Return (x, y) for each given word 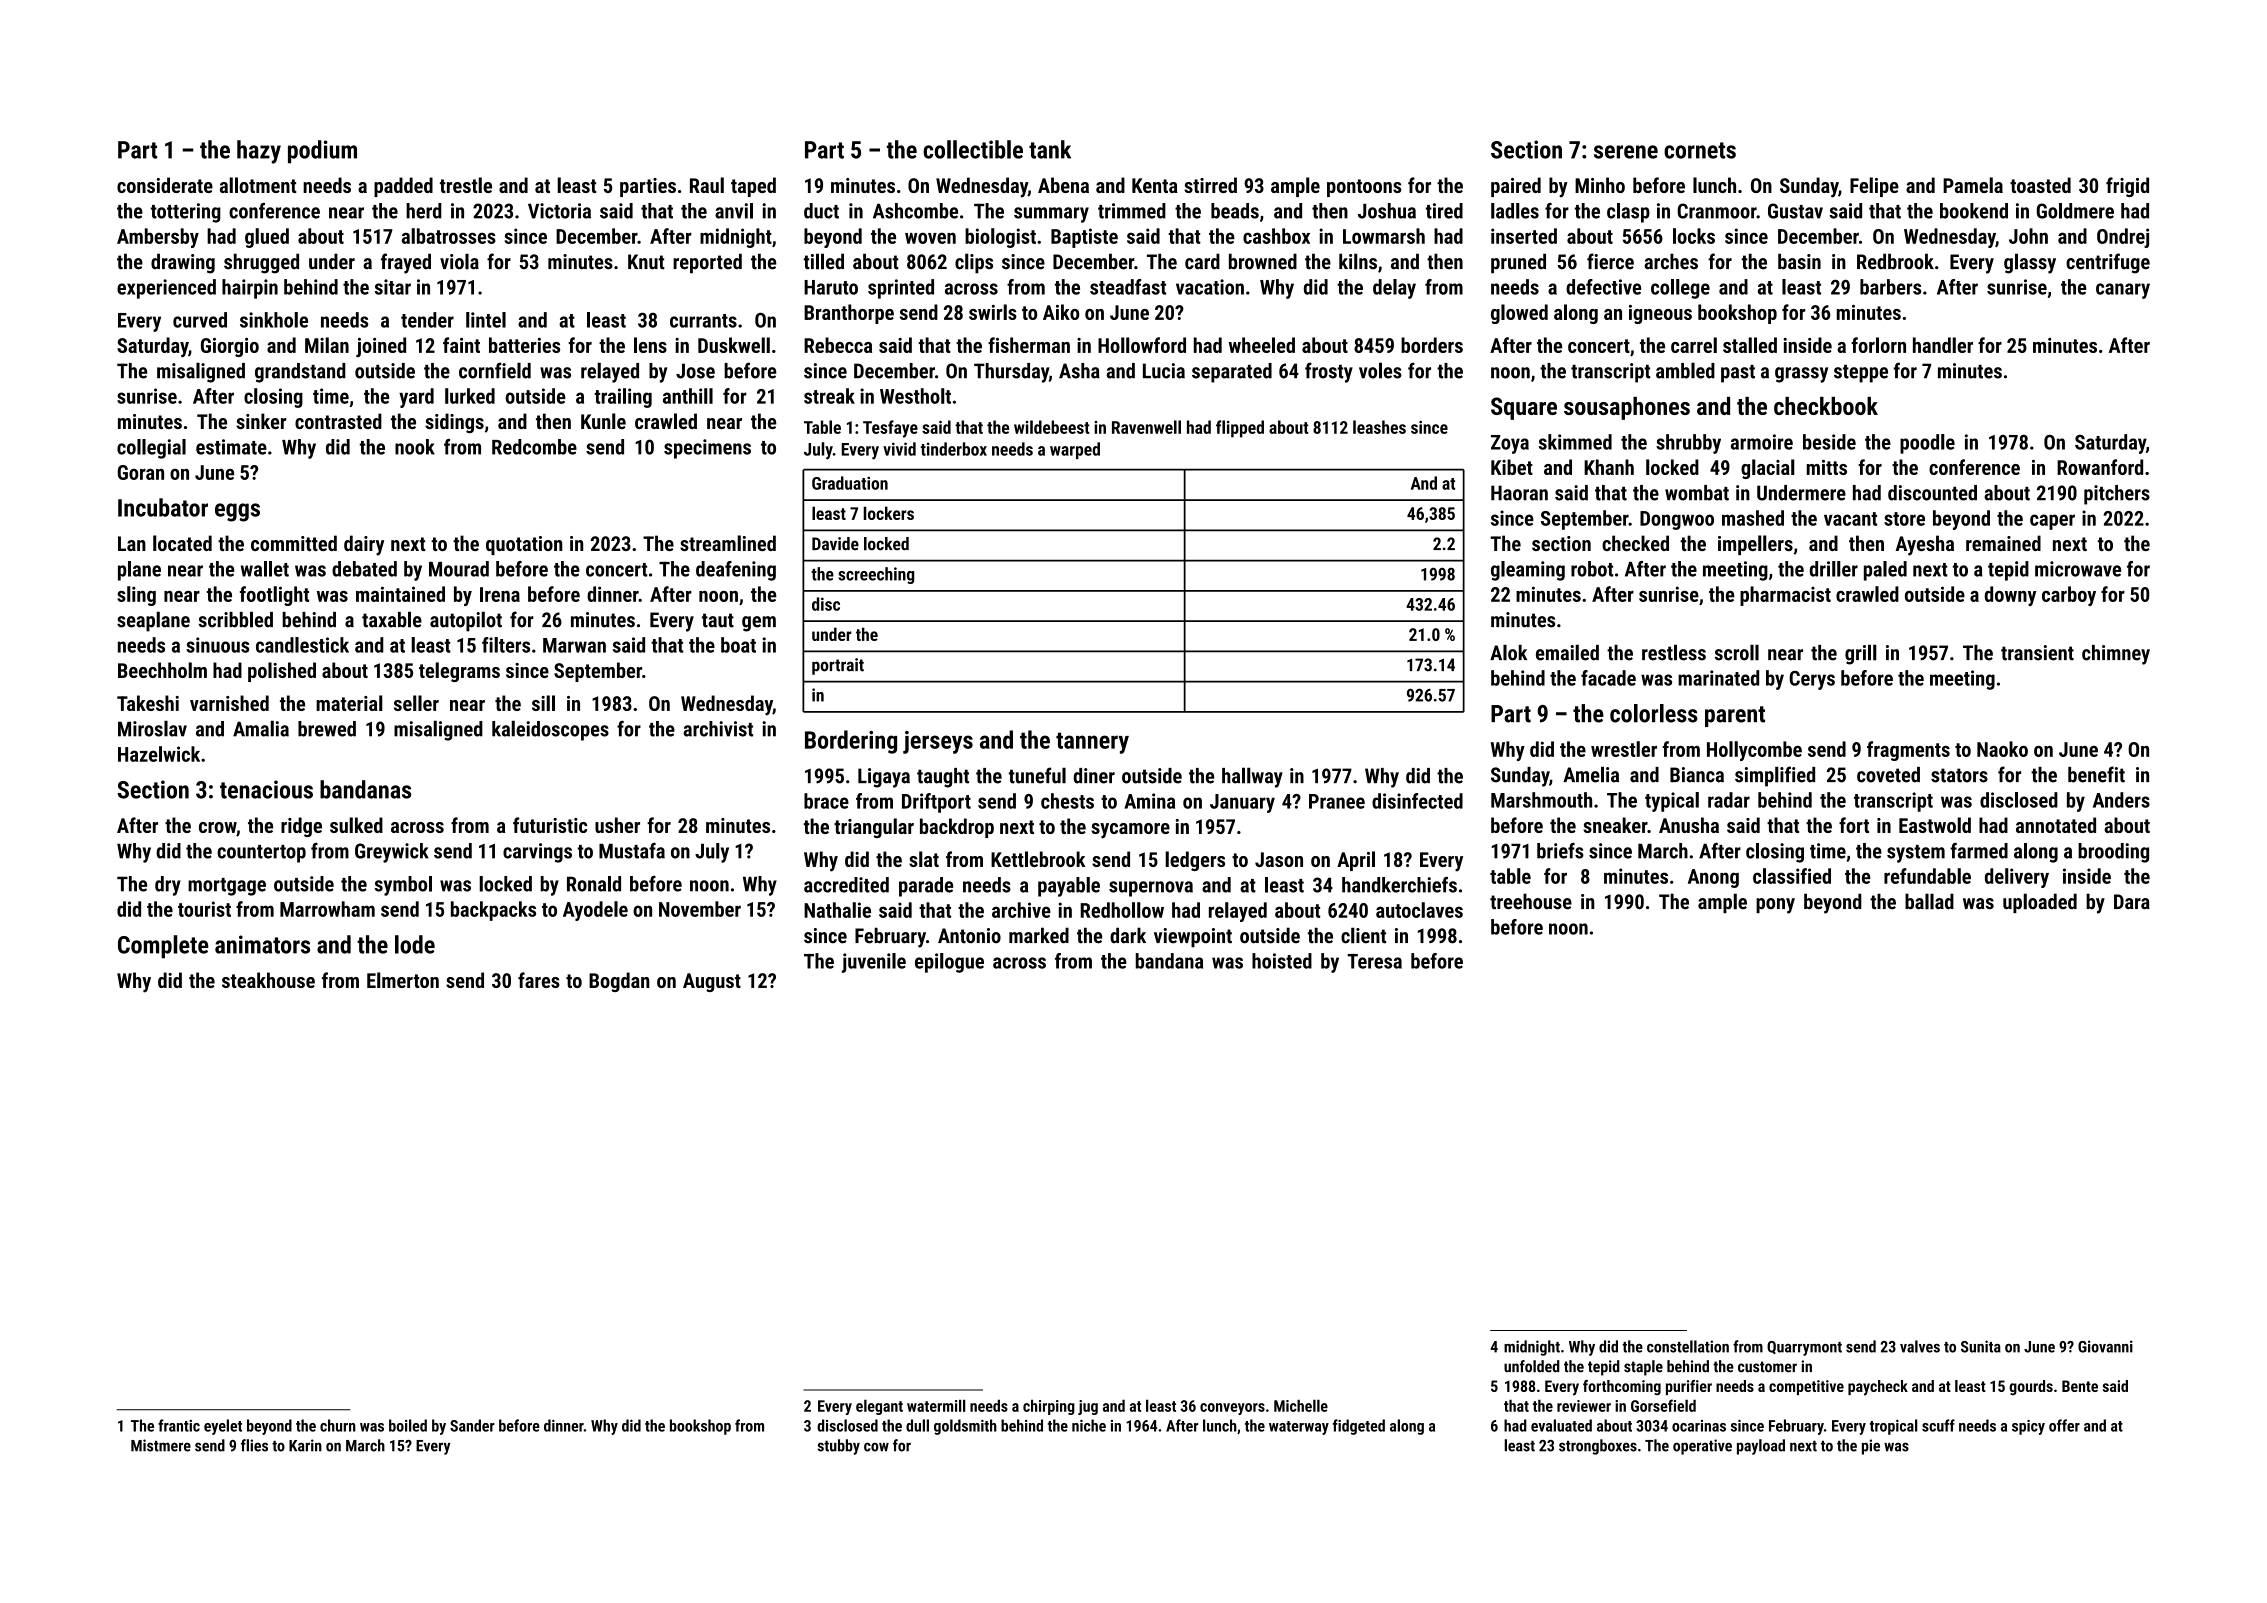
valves (1920, 1346)
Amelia (1591, 774)
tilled (823, 261)
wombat (1697, 493)
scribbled (235, 619)
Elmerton (403, 980)
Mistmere (161, 1445)
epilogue (949, 963)
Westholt (915, 396)
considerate (165, 185)
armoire (1762, 442)
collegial (151, 449)
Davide (835, 544)
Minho (1600, 185)
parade (926, 887)
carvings (537, 853)
